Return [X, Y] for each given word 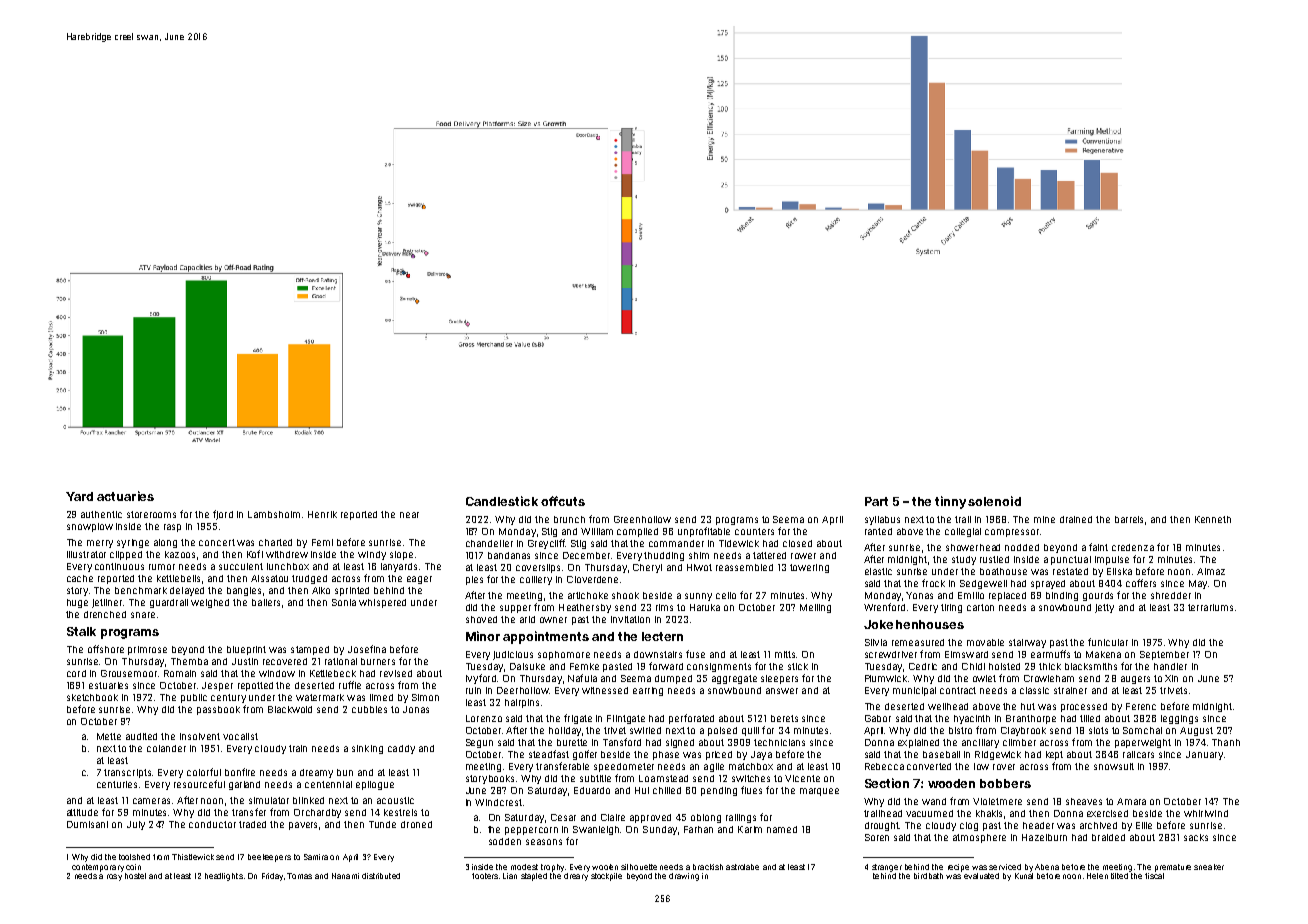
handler [1170, 666]
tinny [950, 502]
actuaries [125, 496]
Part [876, 501]
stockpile [606, 877]
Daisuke [527, 666]
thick [1050, 666]
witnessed [605, 690]
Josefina [367, 649]
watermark [320, 697]
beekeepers [269, 858]
